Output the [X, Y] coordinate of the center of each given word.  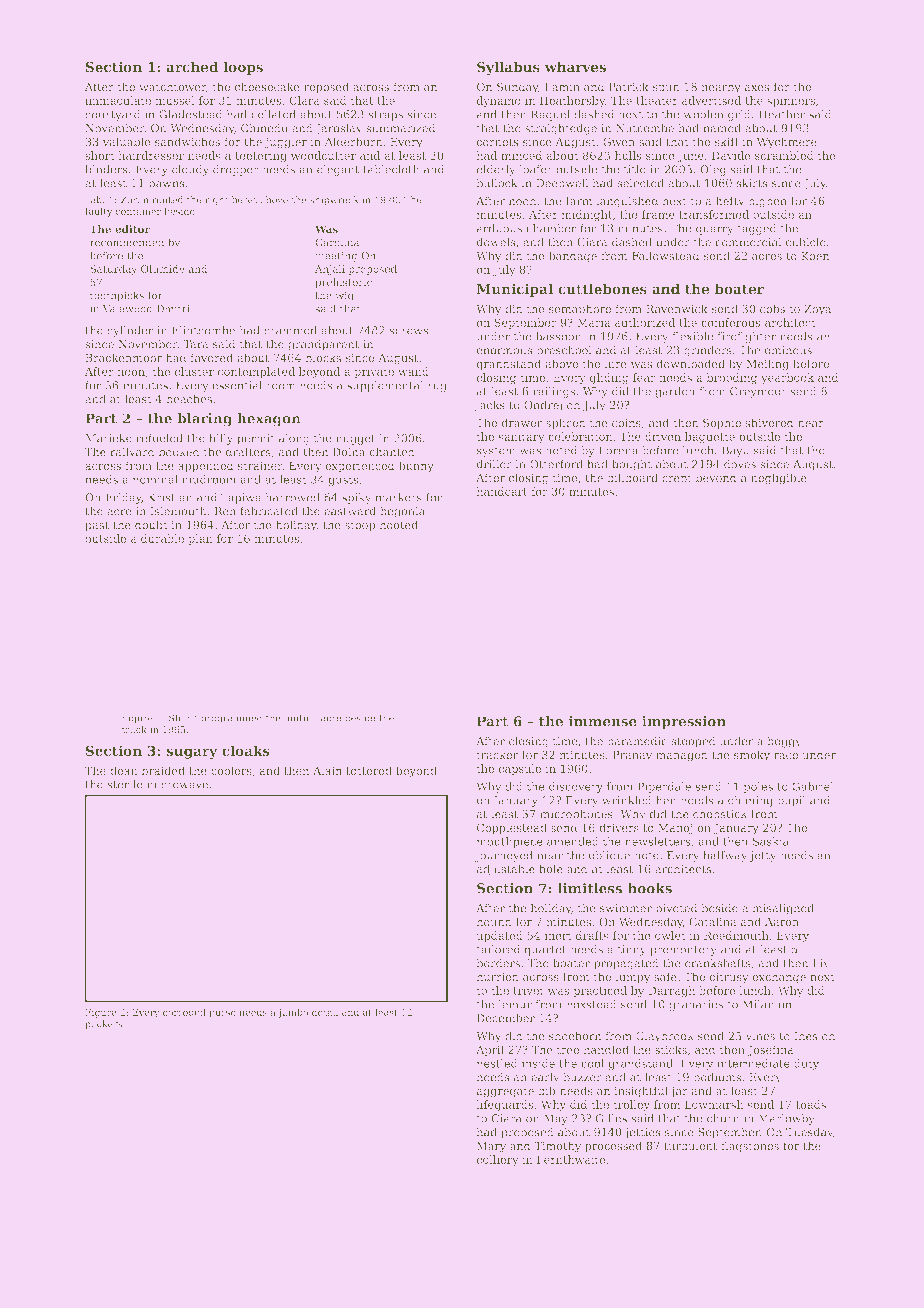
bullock [497, 183]
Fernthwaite [571, 1159]
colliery [498, 1160]
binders [106, 169]
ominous [788, 350]
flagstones [750, 1147]
